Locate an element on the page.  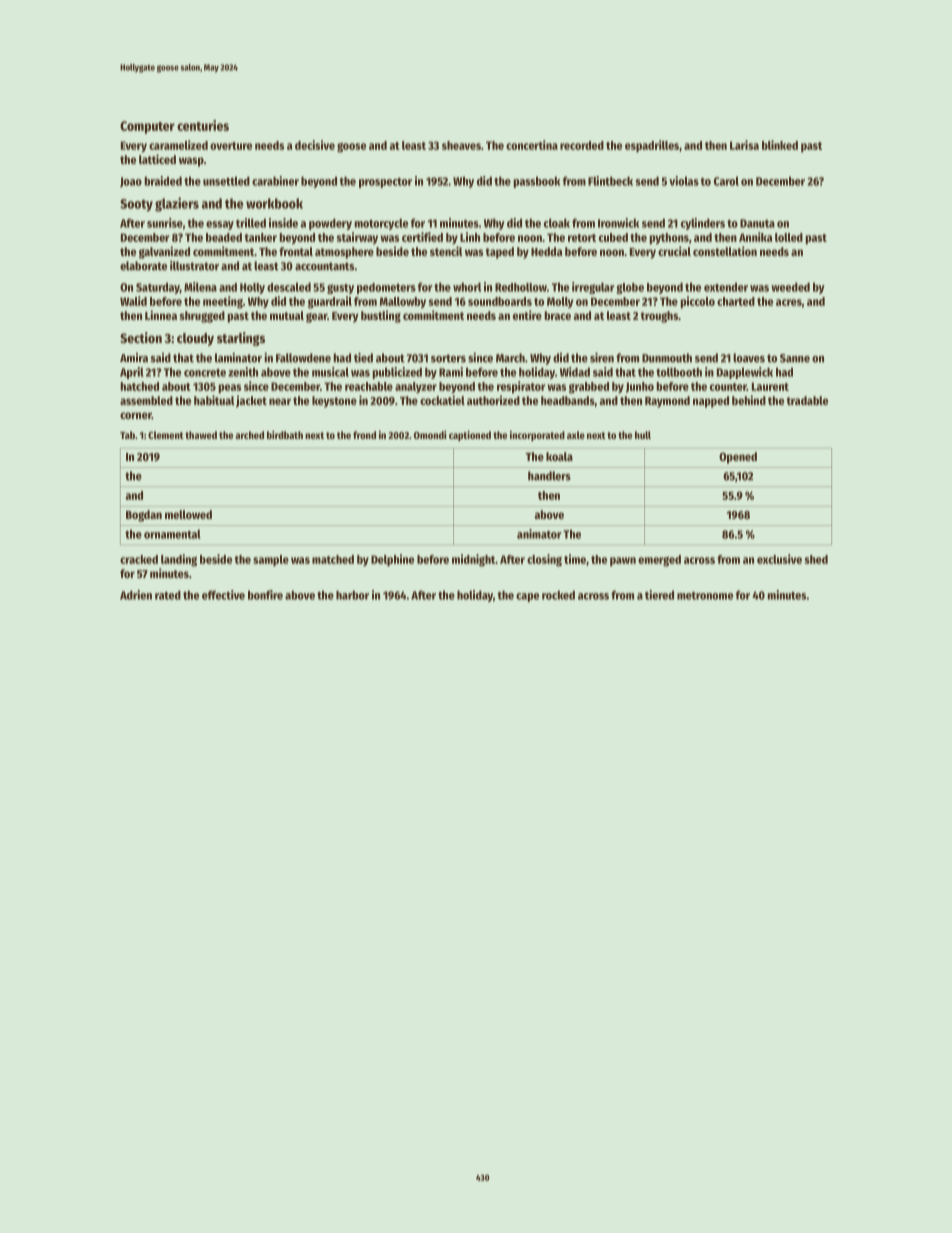
whorl is located at coordinates (467, 287).
